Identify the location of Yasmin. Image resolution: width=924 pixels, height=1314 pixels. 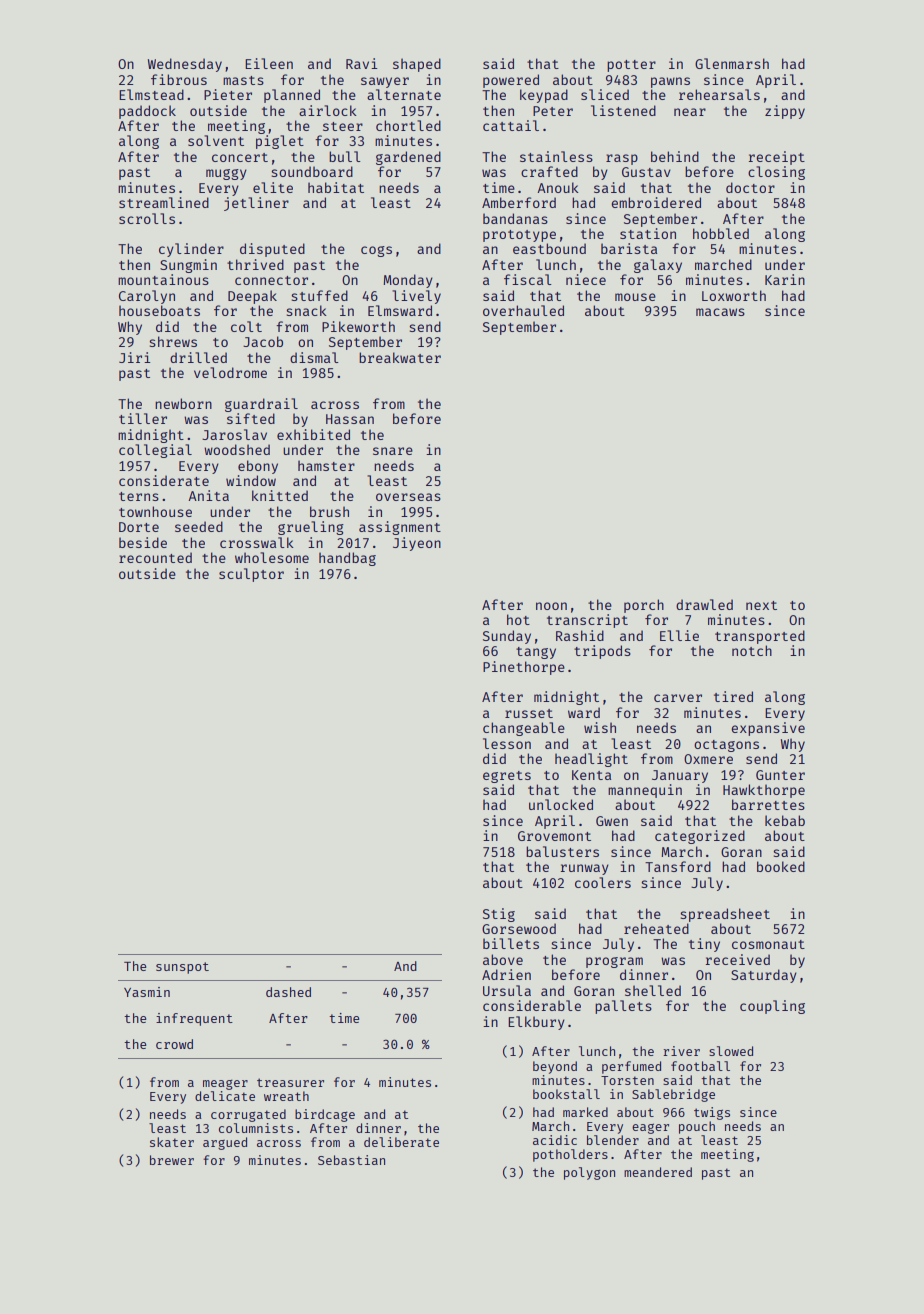
(147, 992).
